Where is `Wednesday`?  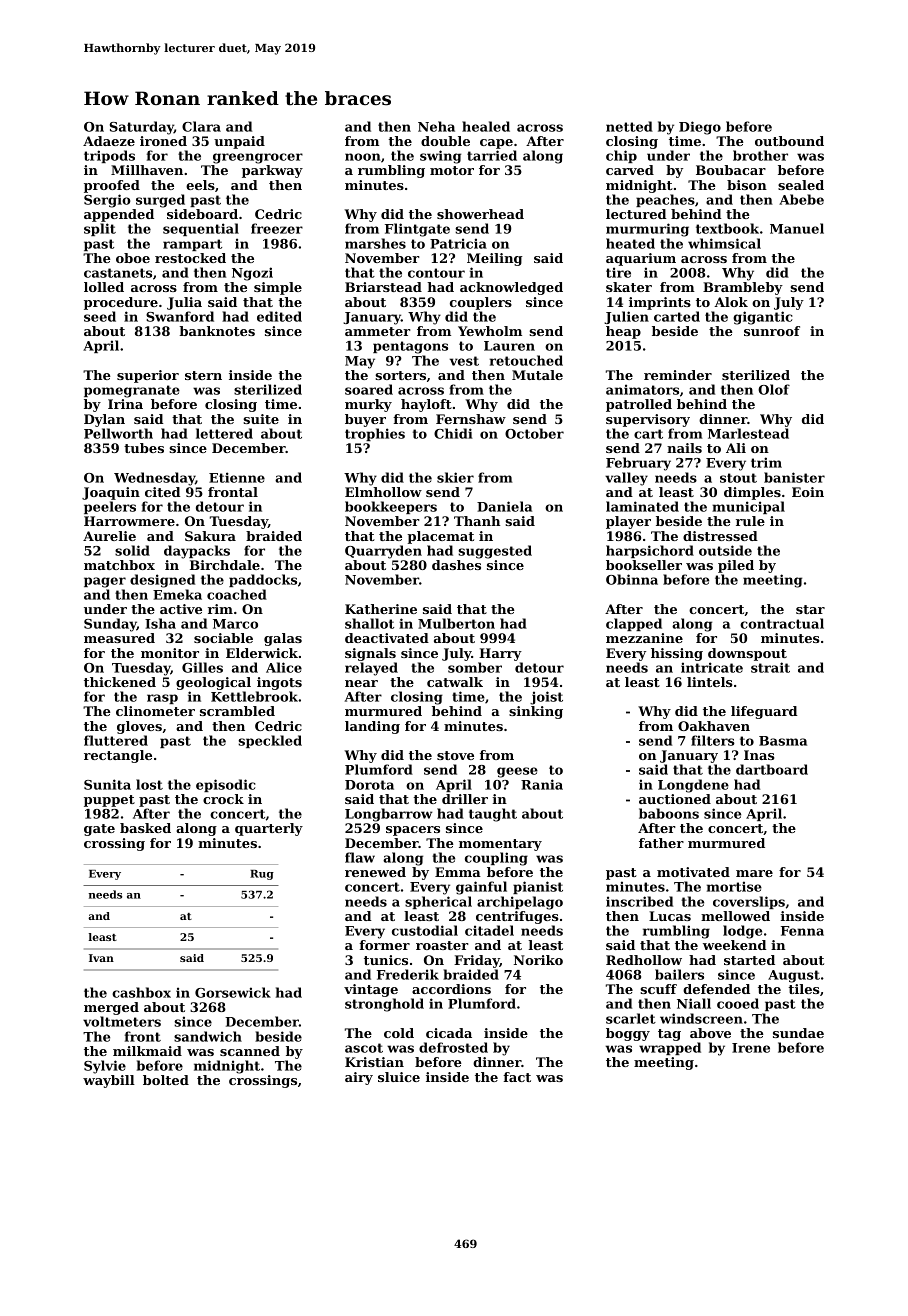 Wednesday is located at coordinates (154, 479).
